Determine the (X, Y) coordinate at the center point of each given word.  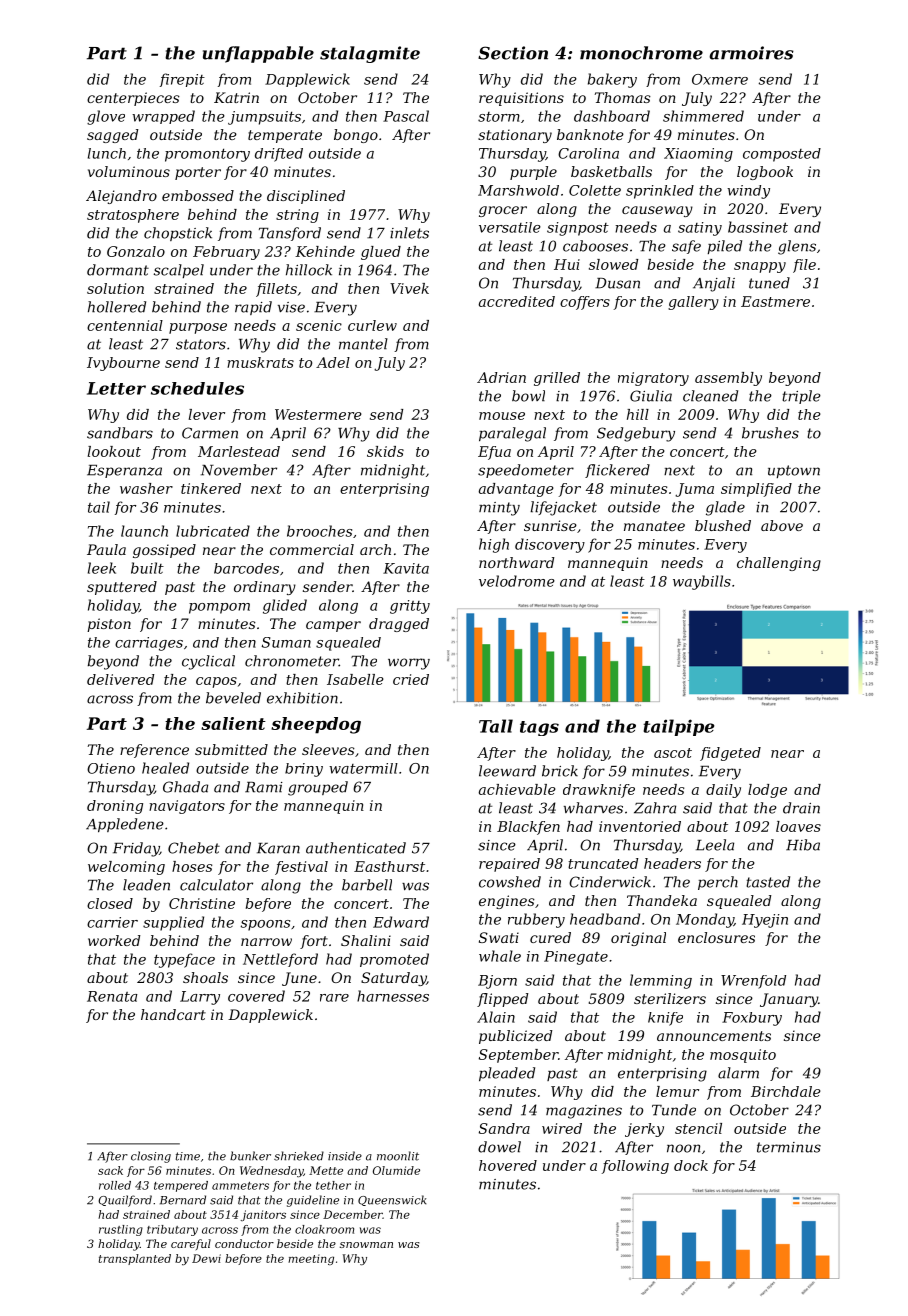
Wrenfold (753, 982)
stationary (515, 136)
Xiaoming (698, 155)
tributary (172, 1230)
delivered (120, 679)
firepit (182, 80)
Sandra (504, 1128)
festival (301, 868)
